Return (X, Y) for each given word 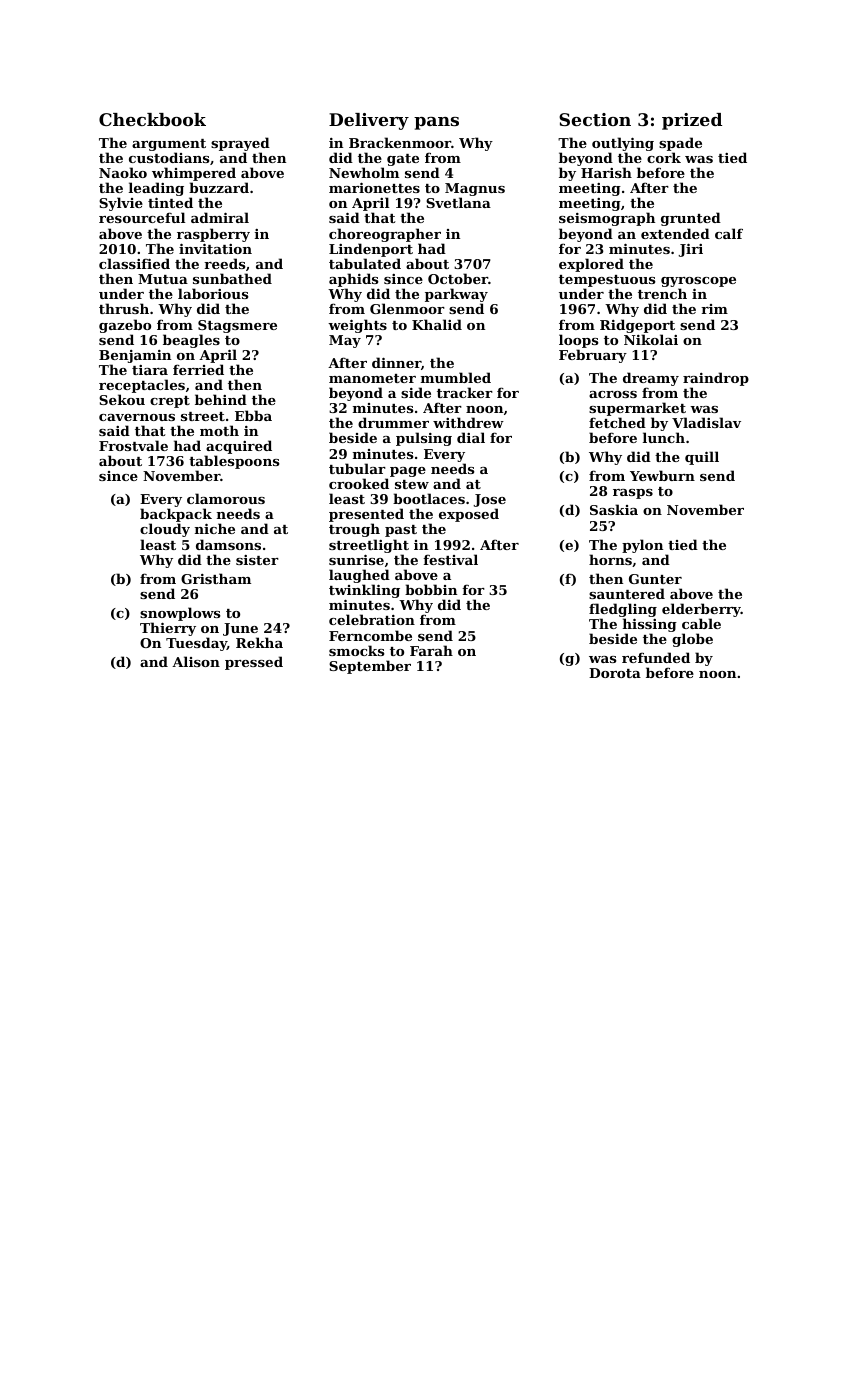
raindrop (716, 379)
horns (610, 559)
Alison (196, 661)
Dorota (615, 673)
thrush (124, 308)
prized (692, 121)
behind (221, 399)
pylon (642, 546)
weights (357, 326)
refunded (656, 657)
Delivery (369, 121)
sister (257, 560)
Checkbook (152, 119)
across (613, 394)
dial (471, 437)
